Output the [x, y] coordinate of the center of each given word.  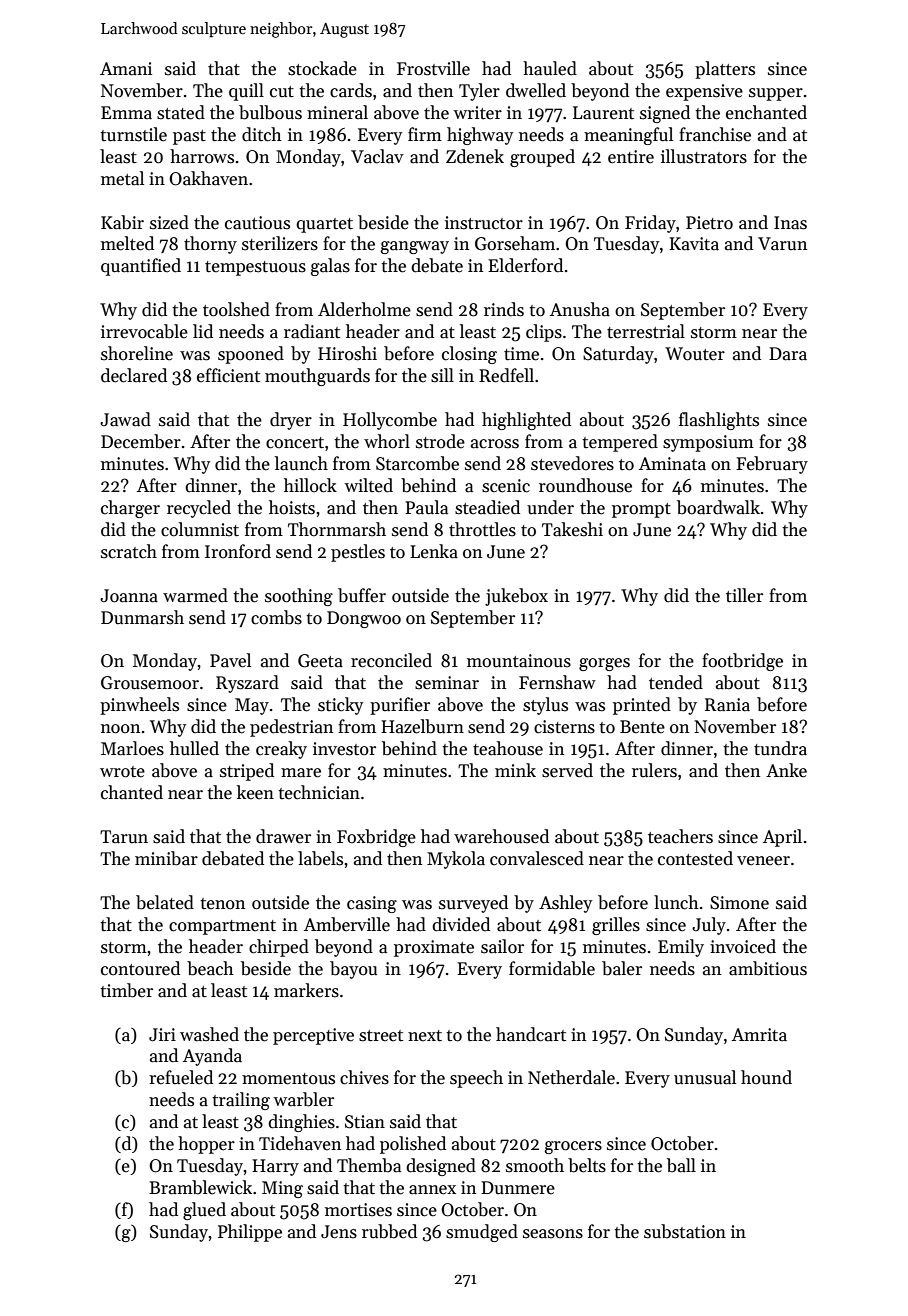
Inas [790, 223]
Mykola [456, 860]
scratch [129, 551]
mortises [358, 1210]
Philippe [250, 1233]
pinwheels [139, 706]
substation [685, 1231]
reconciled [391, 660]
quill [246, 92]
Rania [727, 705]
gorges [604, 664]
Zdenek [475, 156]
